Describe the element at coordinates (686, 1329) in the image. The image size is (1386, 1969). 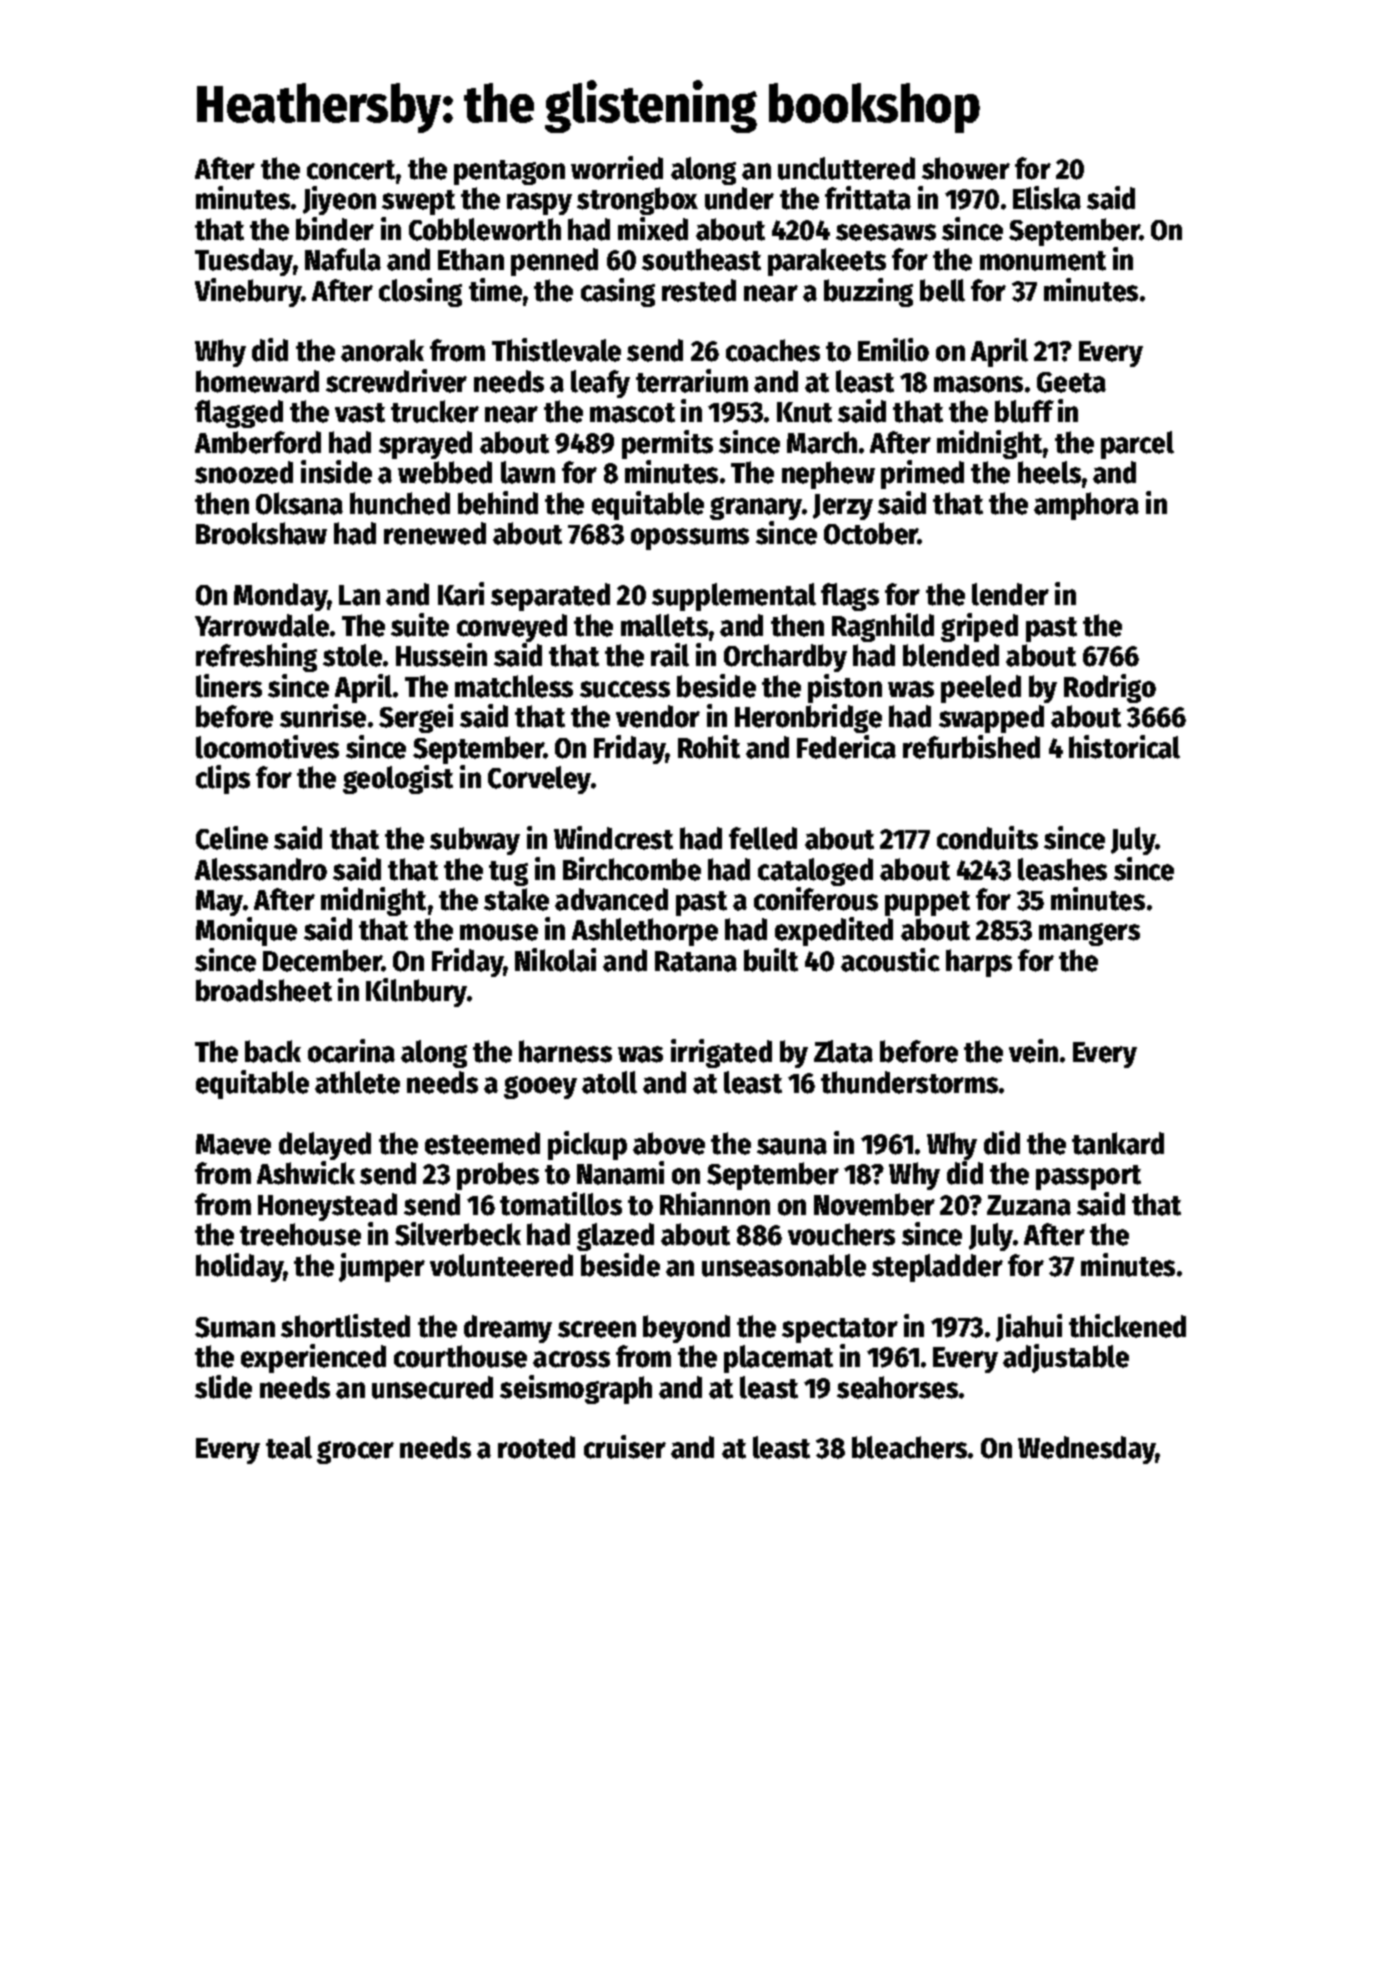
I see `beyond` at that location.
